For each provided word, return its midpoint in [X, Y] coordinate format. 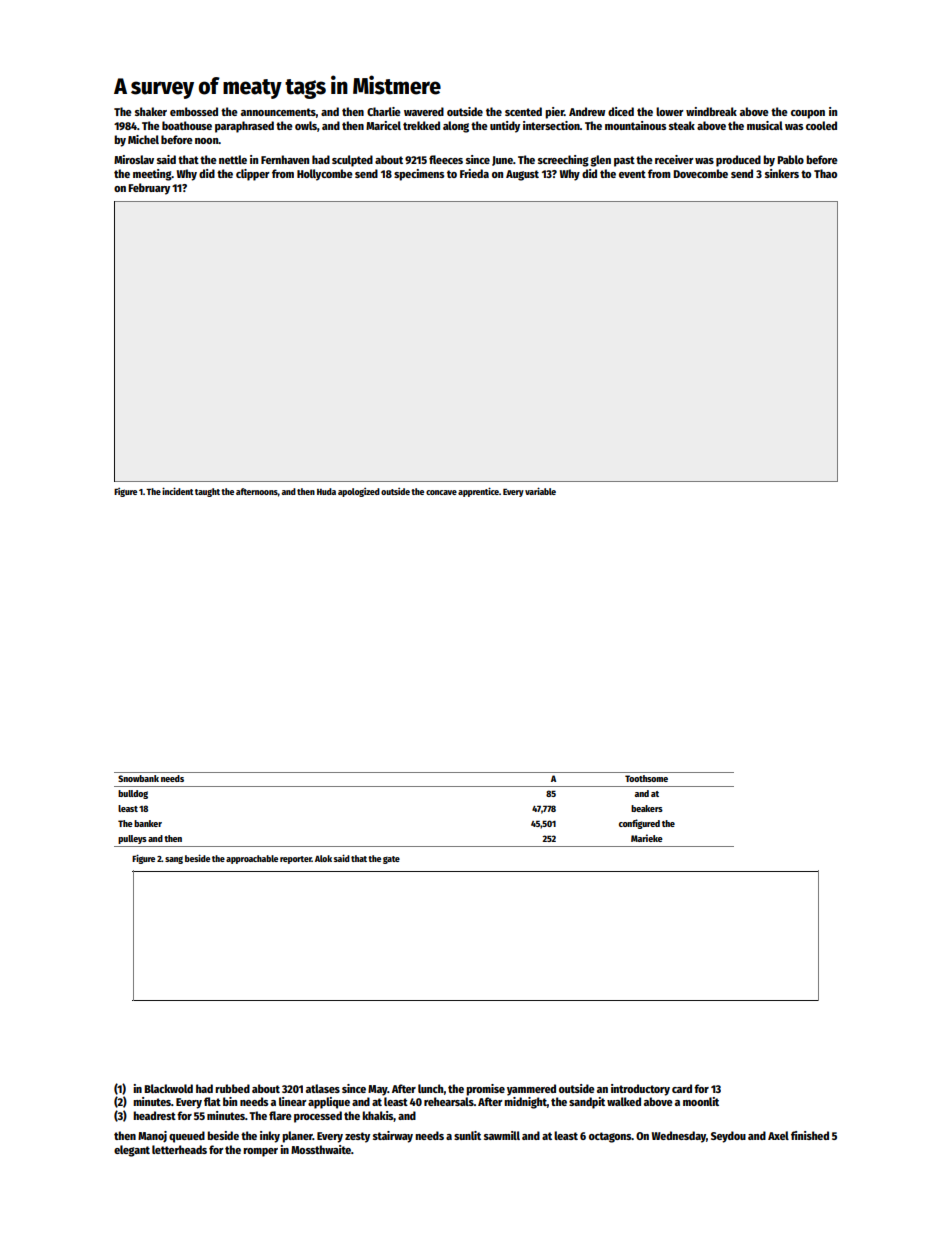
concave [441, 492]
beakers [647, 808]
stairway [393, 1137]
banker [148, 823]
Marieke [647, 838]
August [522, 175]
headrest [154, 1115]
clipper [253, 175]
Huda [326, 491]
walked [624, 1101]
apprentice [478, 492]
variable [540, 491]
